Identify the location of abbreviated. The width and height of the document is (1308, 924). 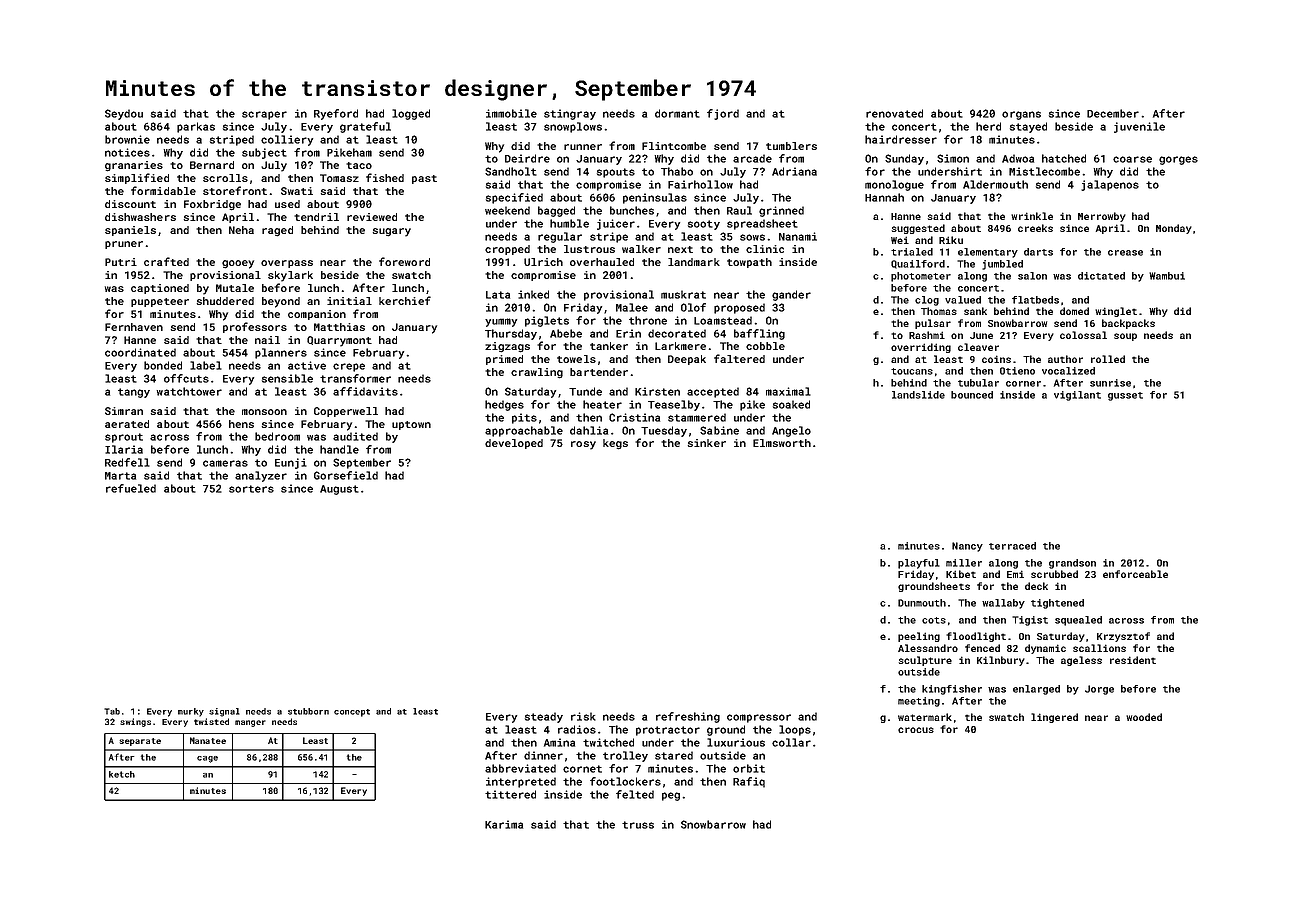
(520, 768).
